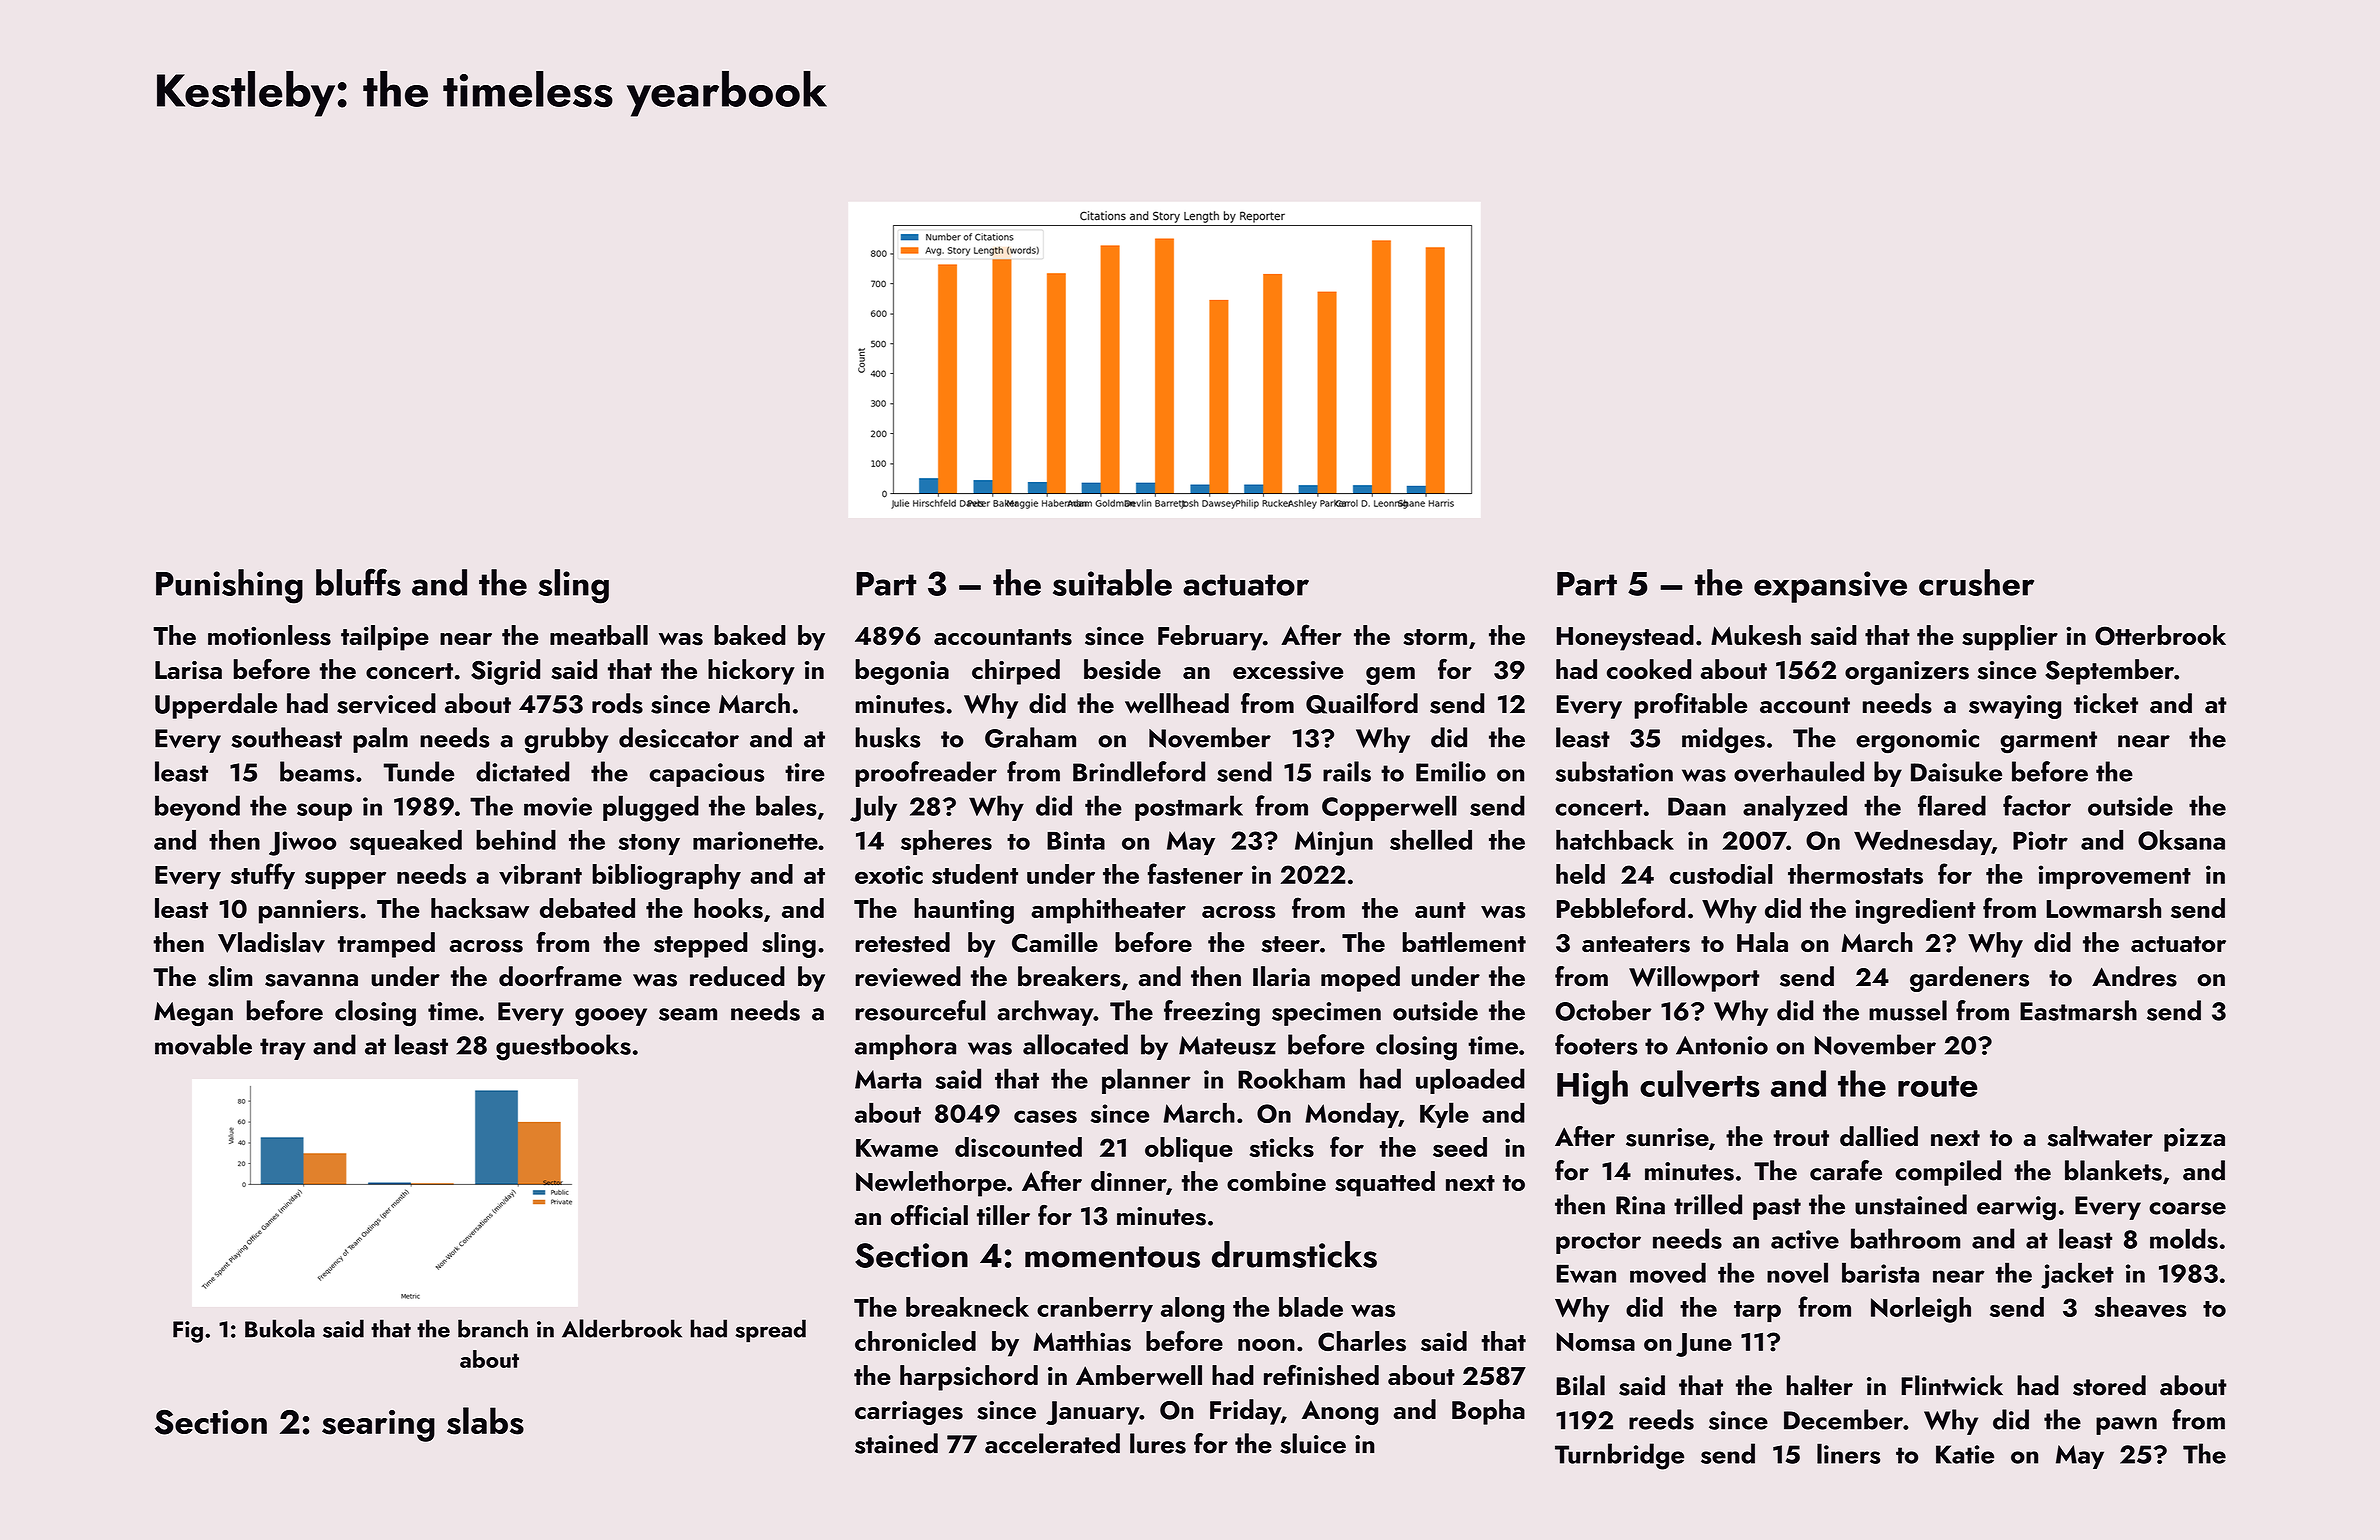 Image resolution: width=2380 pixels, height=1540 pixels. Describe the element at coordinates (203, 1044) in the screenshot. I see `movable` at that location.
